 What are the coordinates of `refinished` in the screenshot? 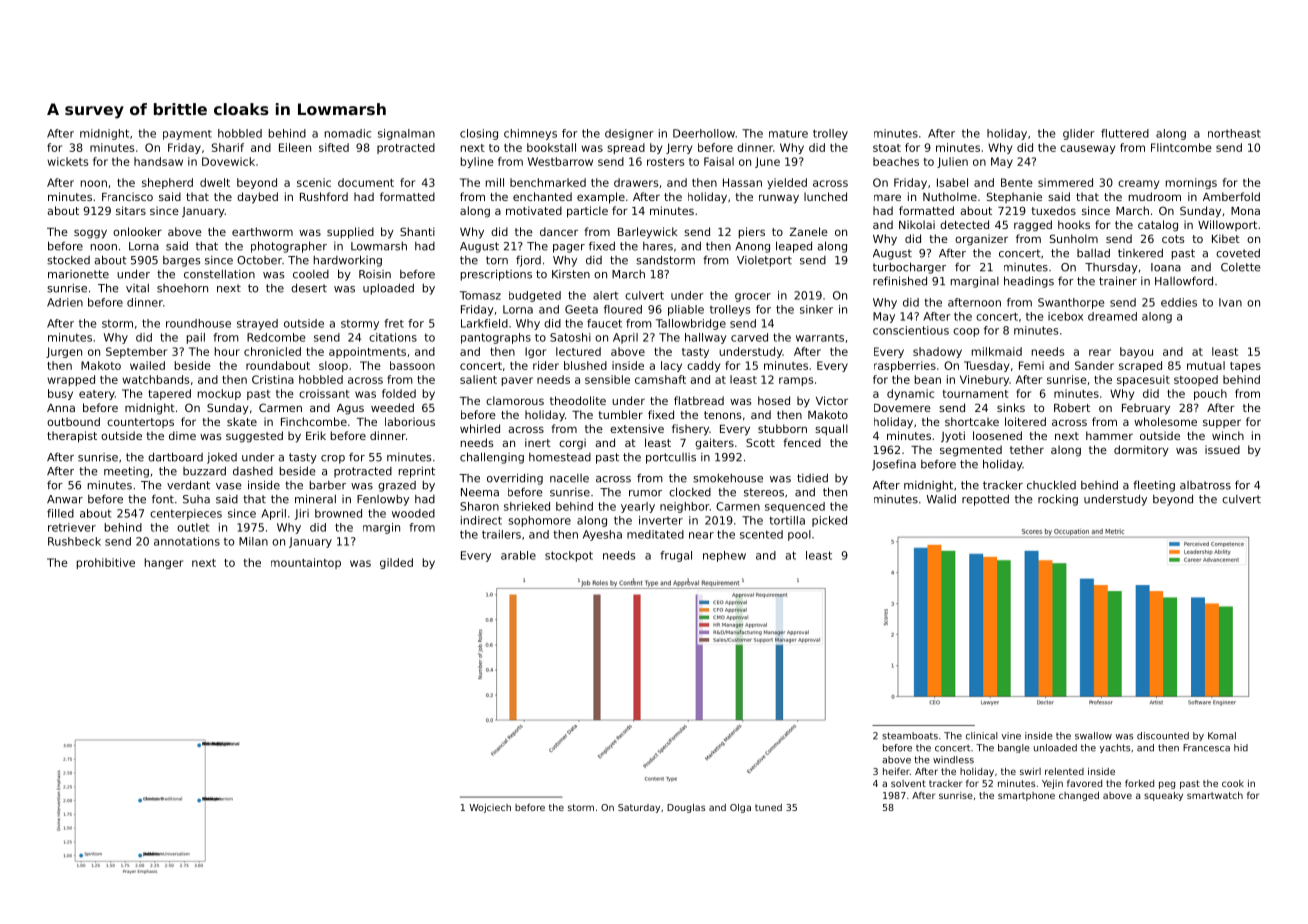 It's located at (900, 281).
